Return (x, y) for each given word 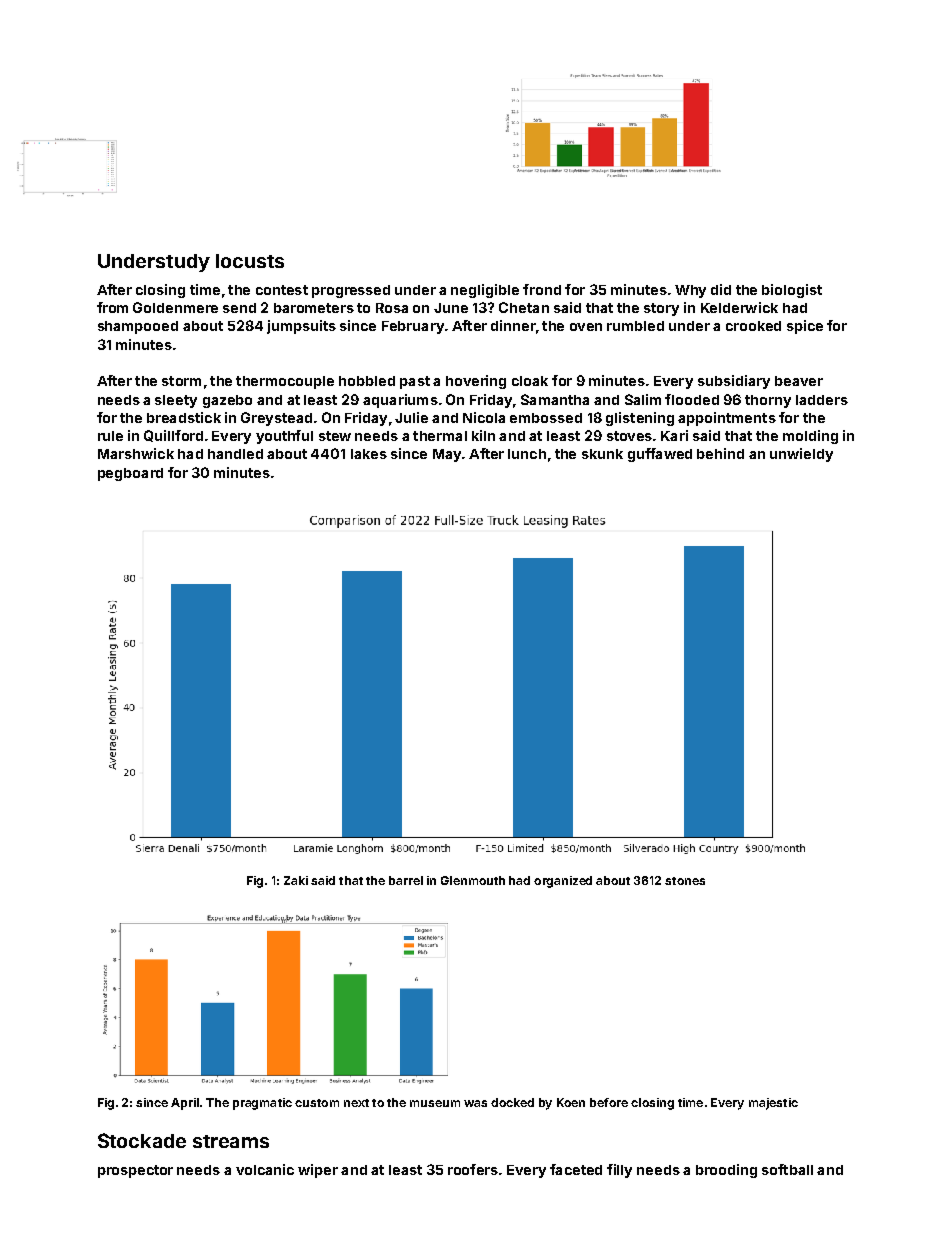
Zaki (296, 880)
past (415, 382)
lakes (369, 454)
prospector (135, 1171)
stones (685, 881)
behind (720, 453)
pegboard (130, 474)
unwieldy (801, 455)
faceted (576, 1169)
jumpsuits (301, 327)
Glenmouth (473, 880)
